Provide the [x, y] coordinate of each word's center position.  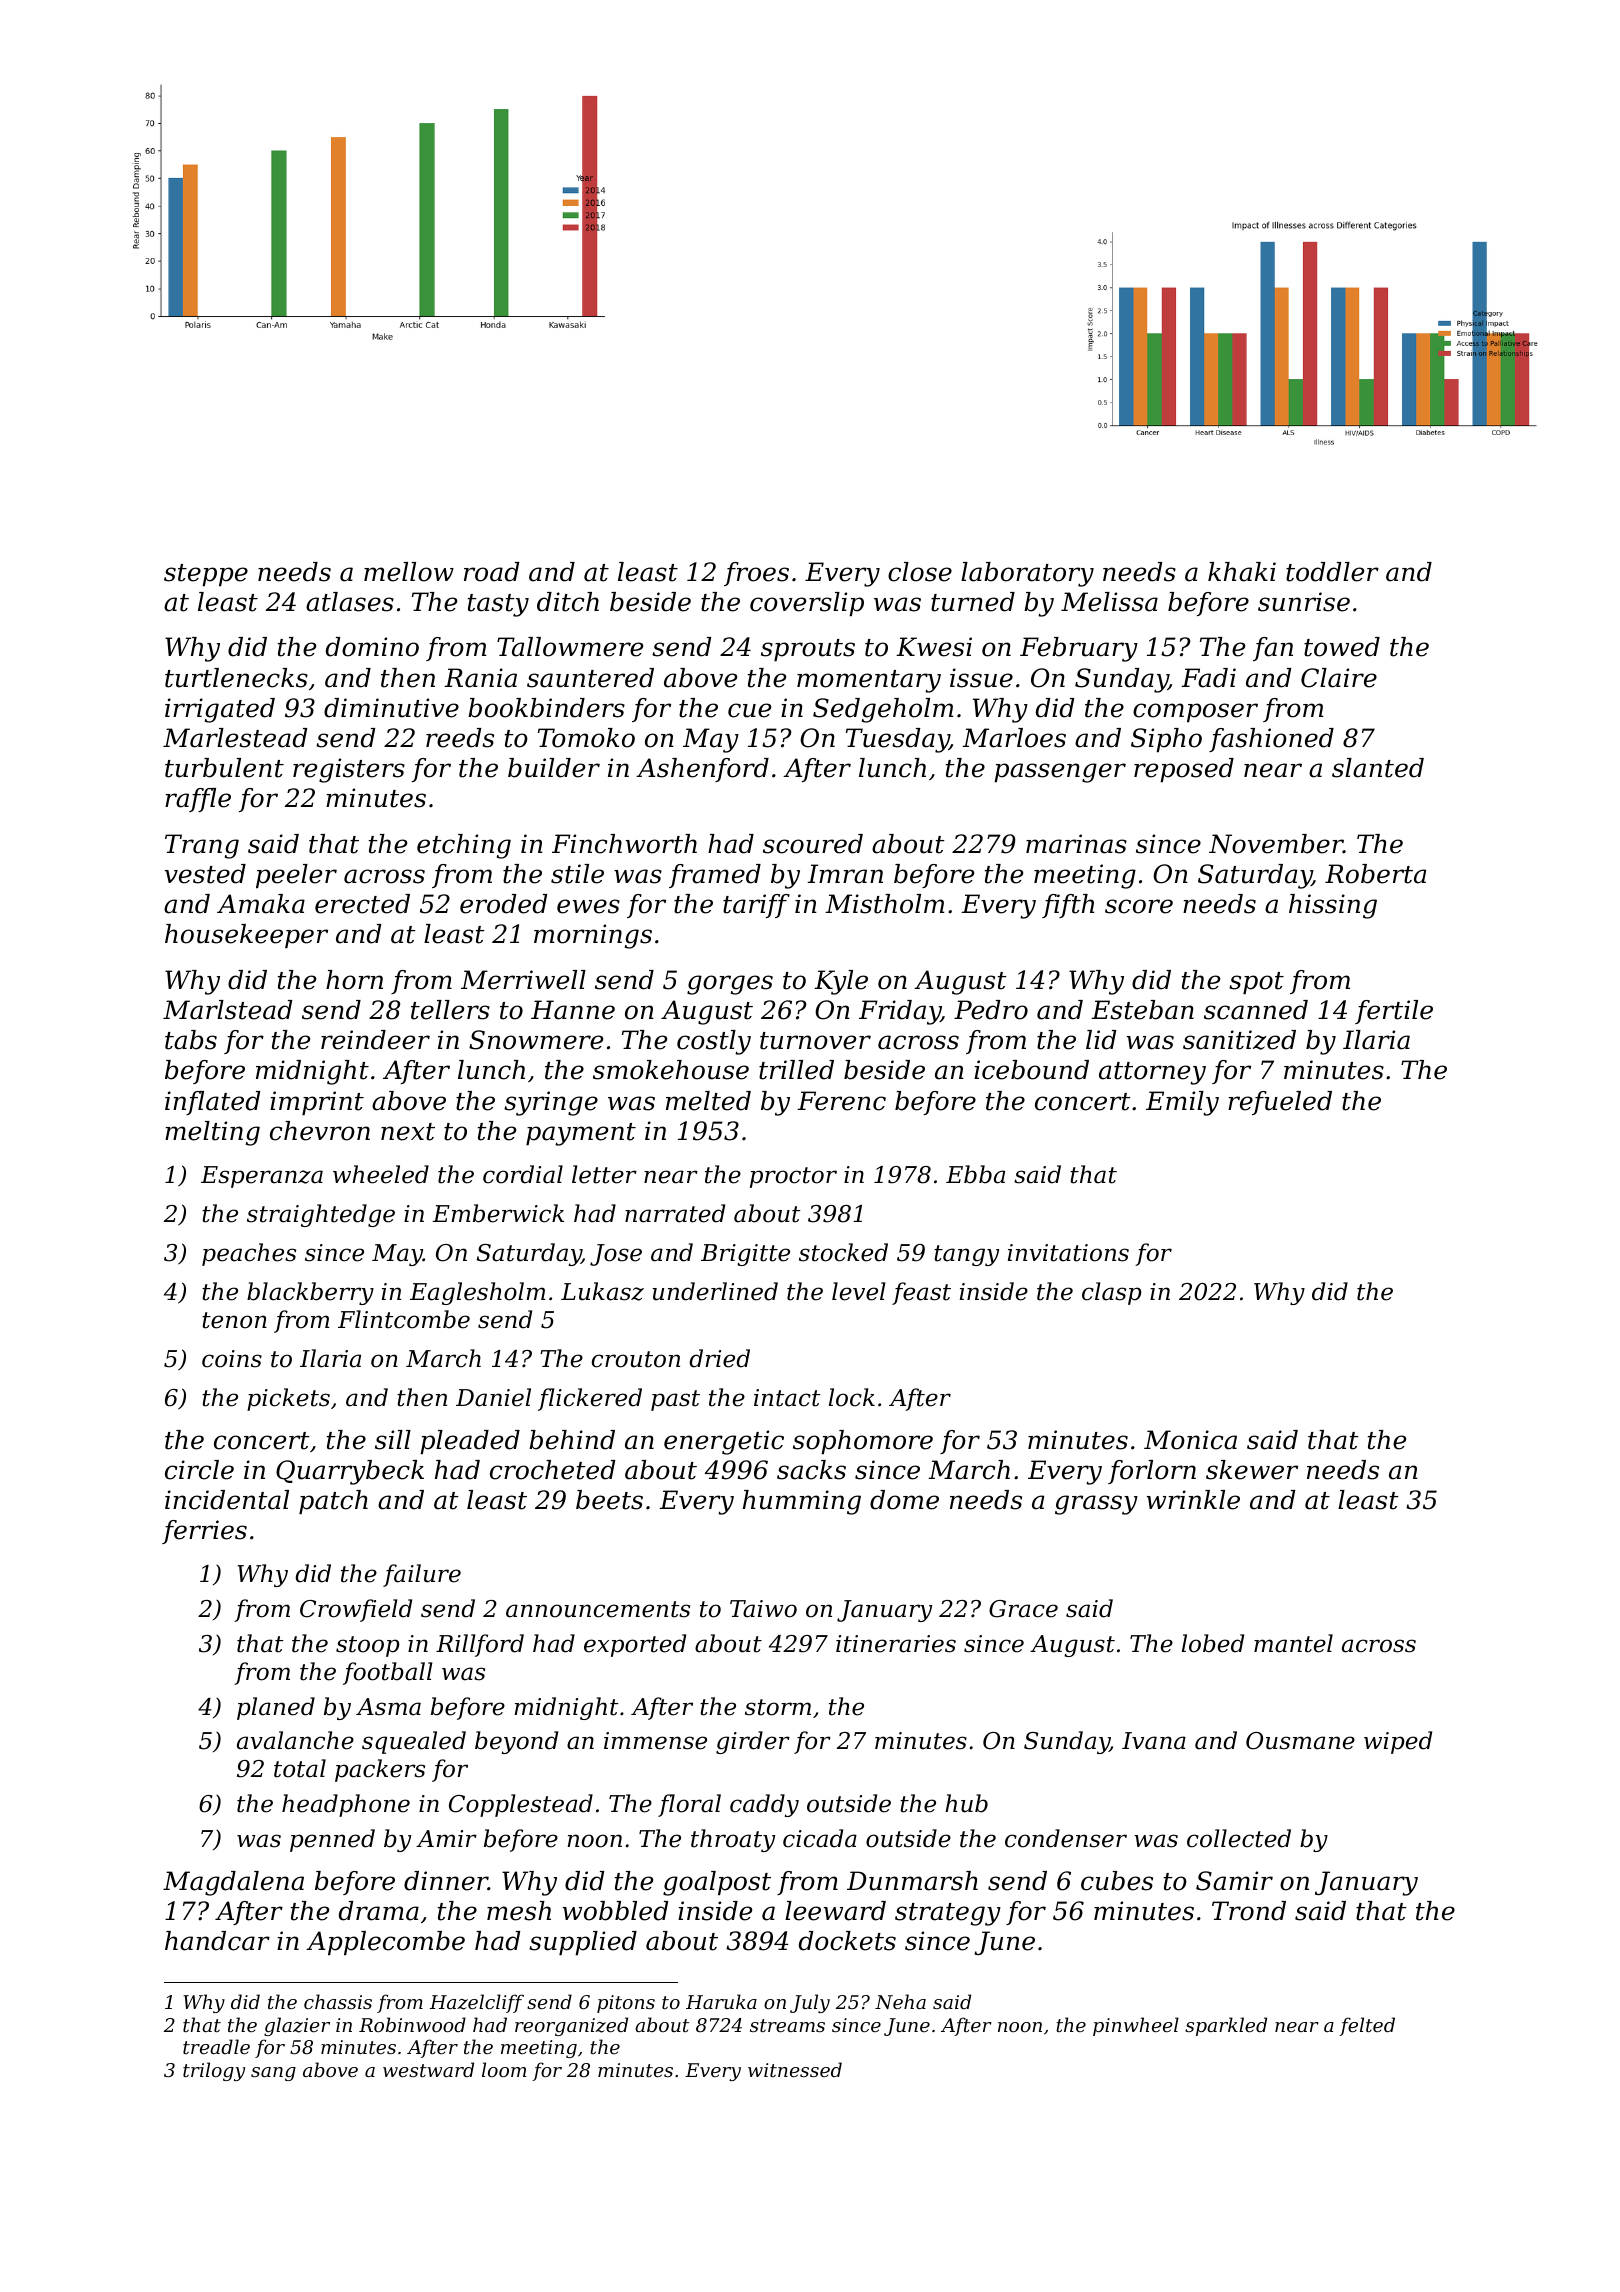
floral [689, 1805]
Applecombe [385, 1943]
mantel [1293, 1643]
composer [1195, 712]
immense [655, 1741]
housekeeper [246, 936]
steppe [206, 575]
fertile [1394, 1012]
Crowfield [356, 1610]
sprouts [808, 650]
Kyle [841, 982]
